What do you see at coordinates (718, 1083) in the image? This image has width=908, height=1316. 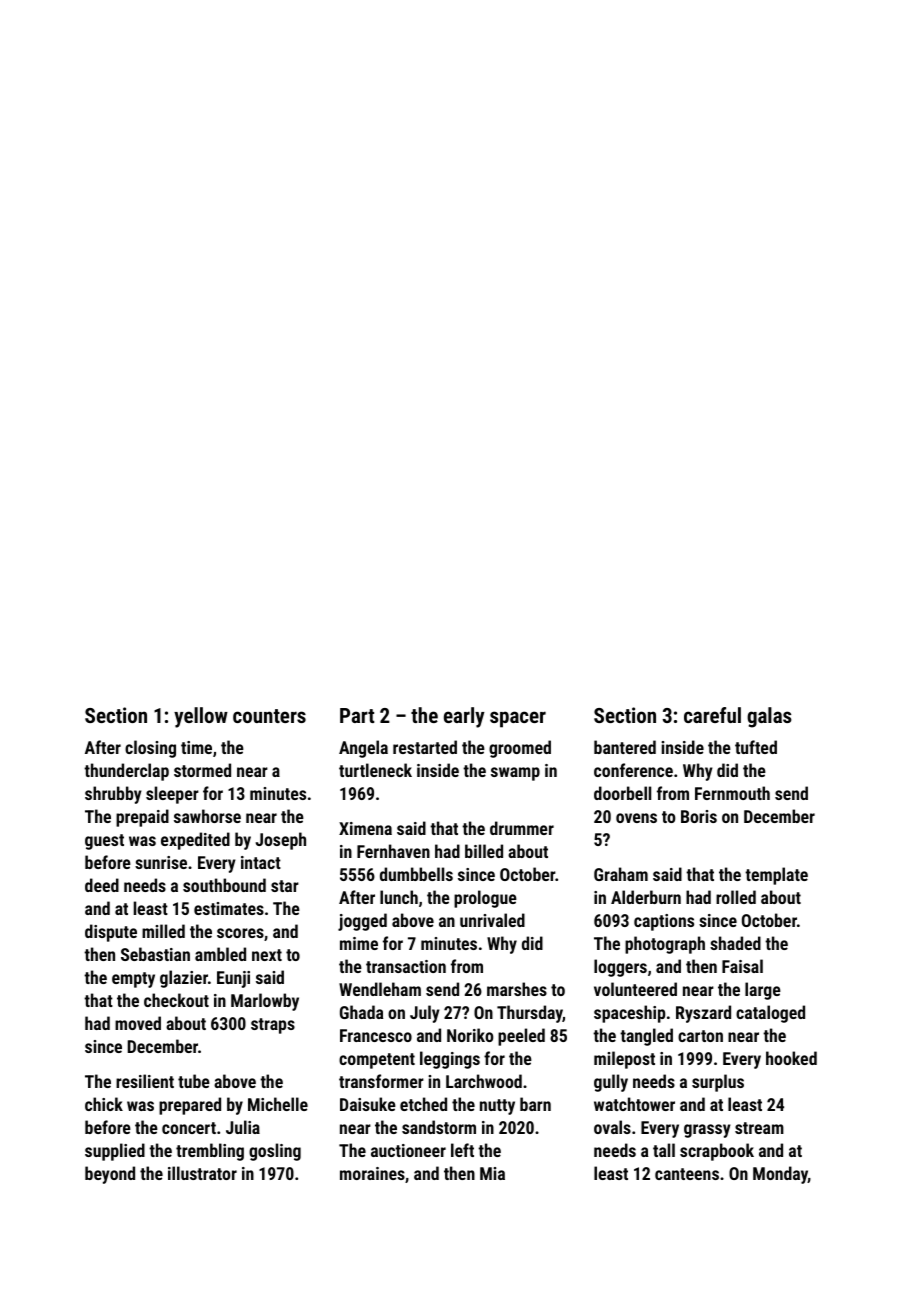 I see `surplus` at bounding box center [718, 1083].
